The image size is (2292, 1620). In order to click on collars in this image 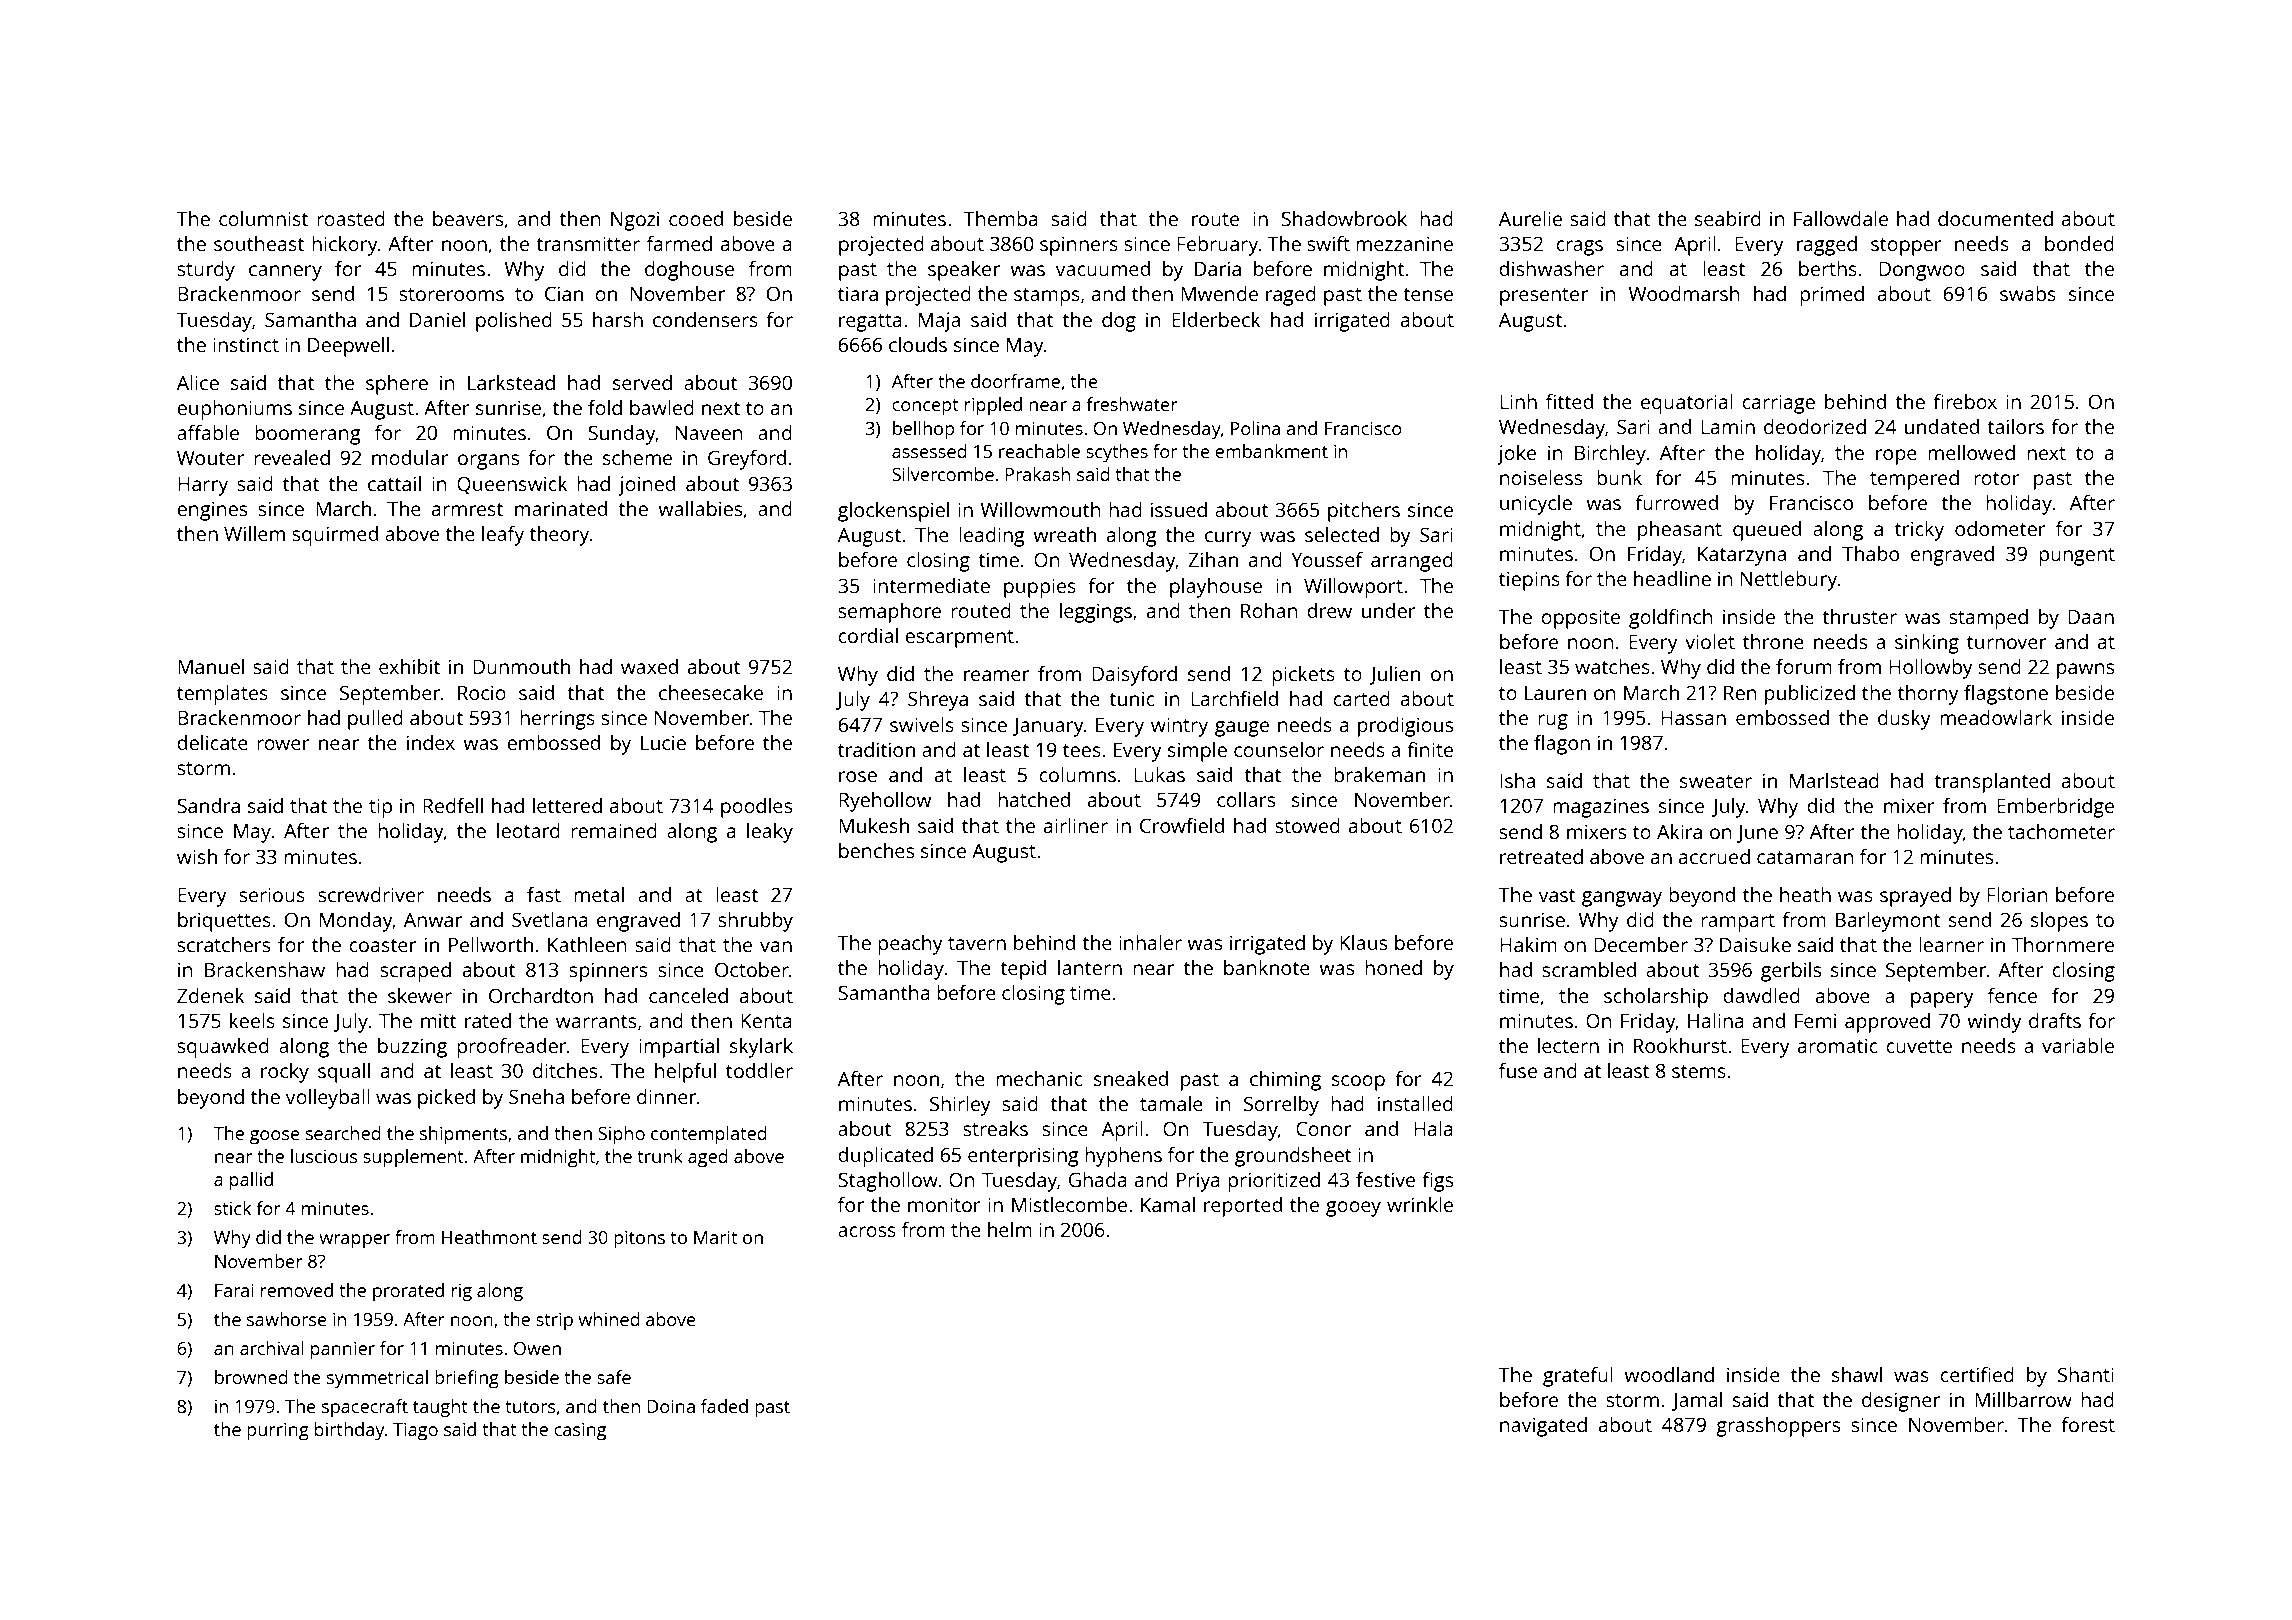, I will do `click(1246, 799)`.
